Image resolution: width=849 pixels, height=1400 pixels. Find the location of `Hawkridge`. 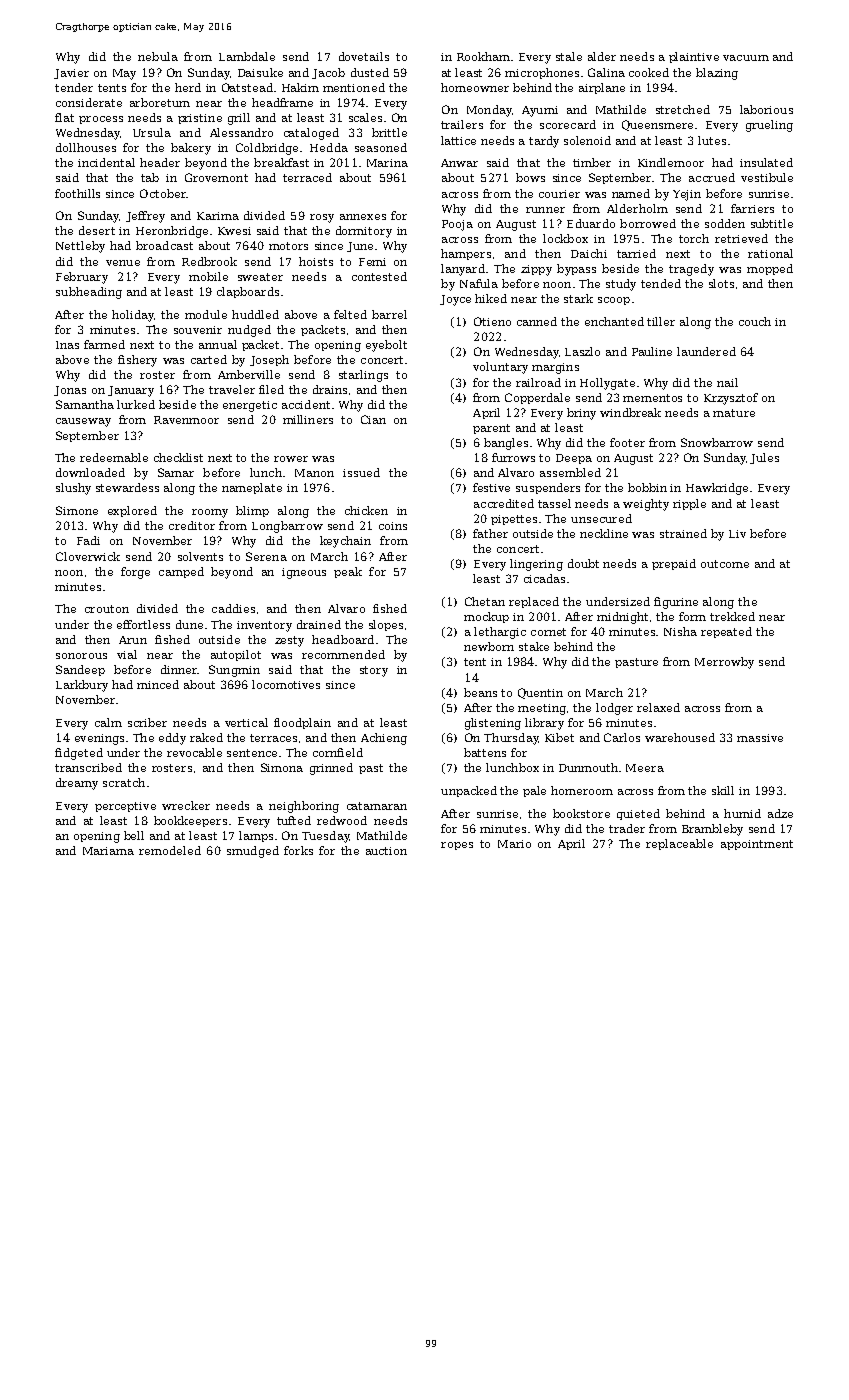

Hawkridge is located at coordinates (717, 489).
